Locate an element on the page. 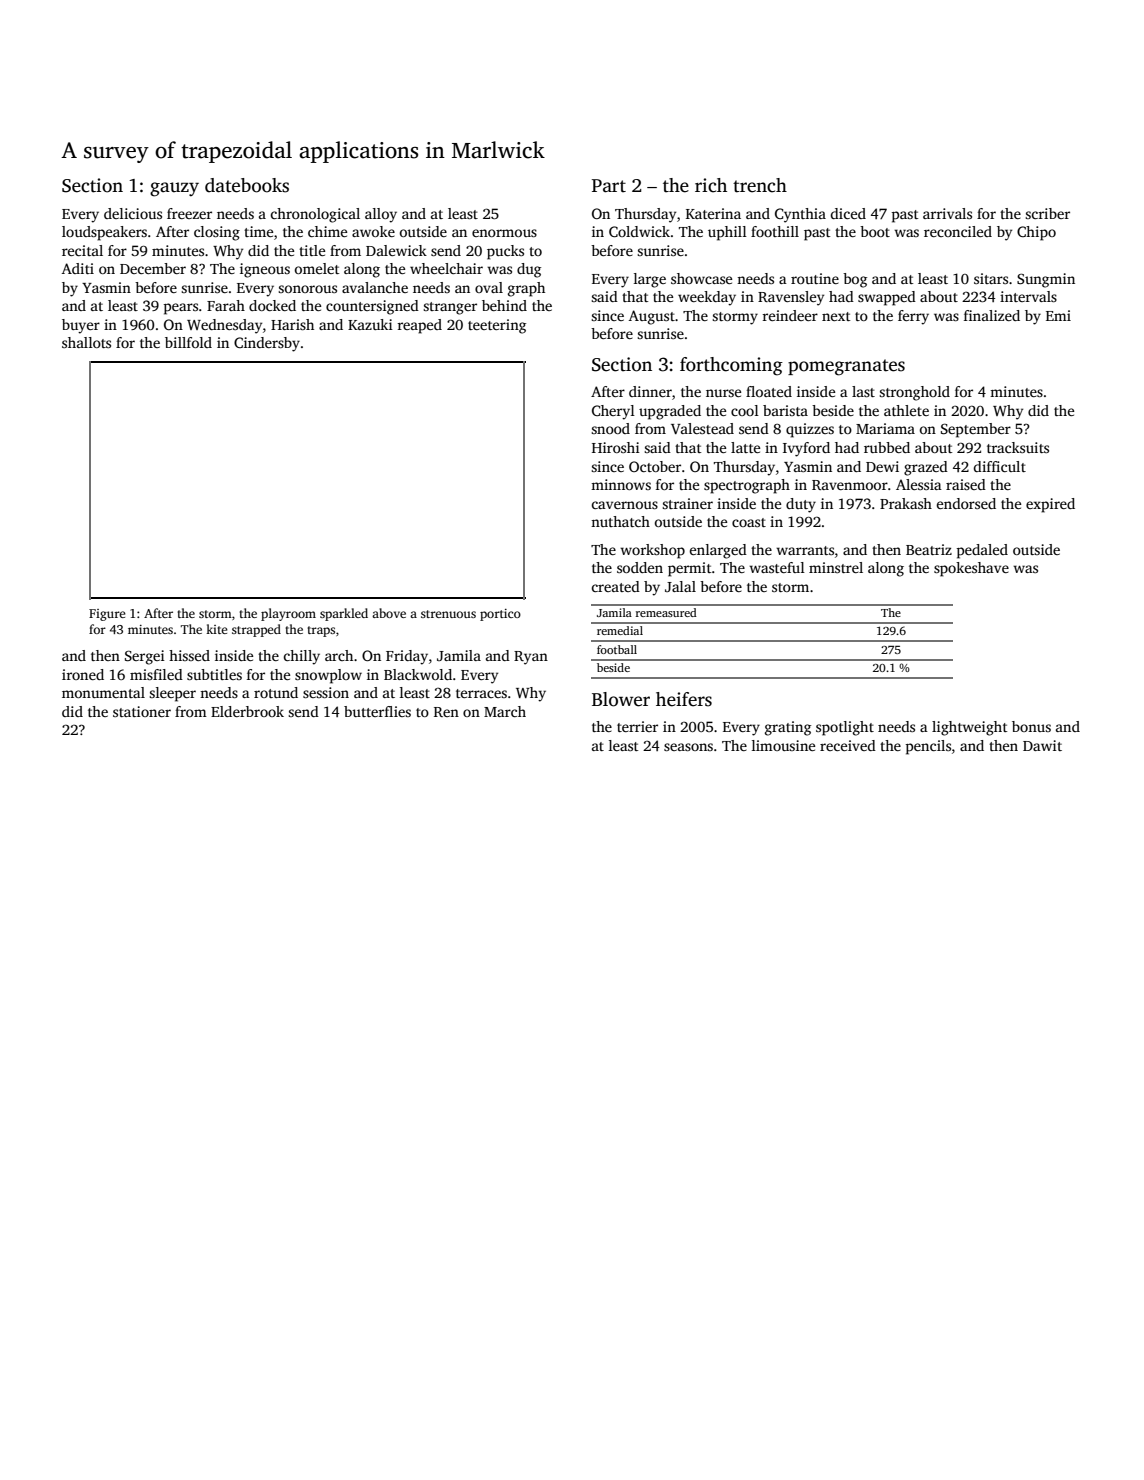 This image has width=1144, height=1480. December is located at coordinates (153, 268).
